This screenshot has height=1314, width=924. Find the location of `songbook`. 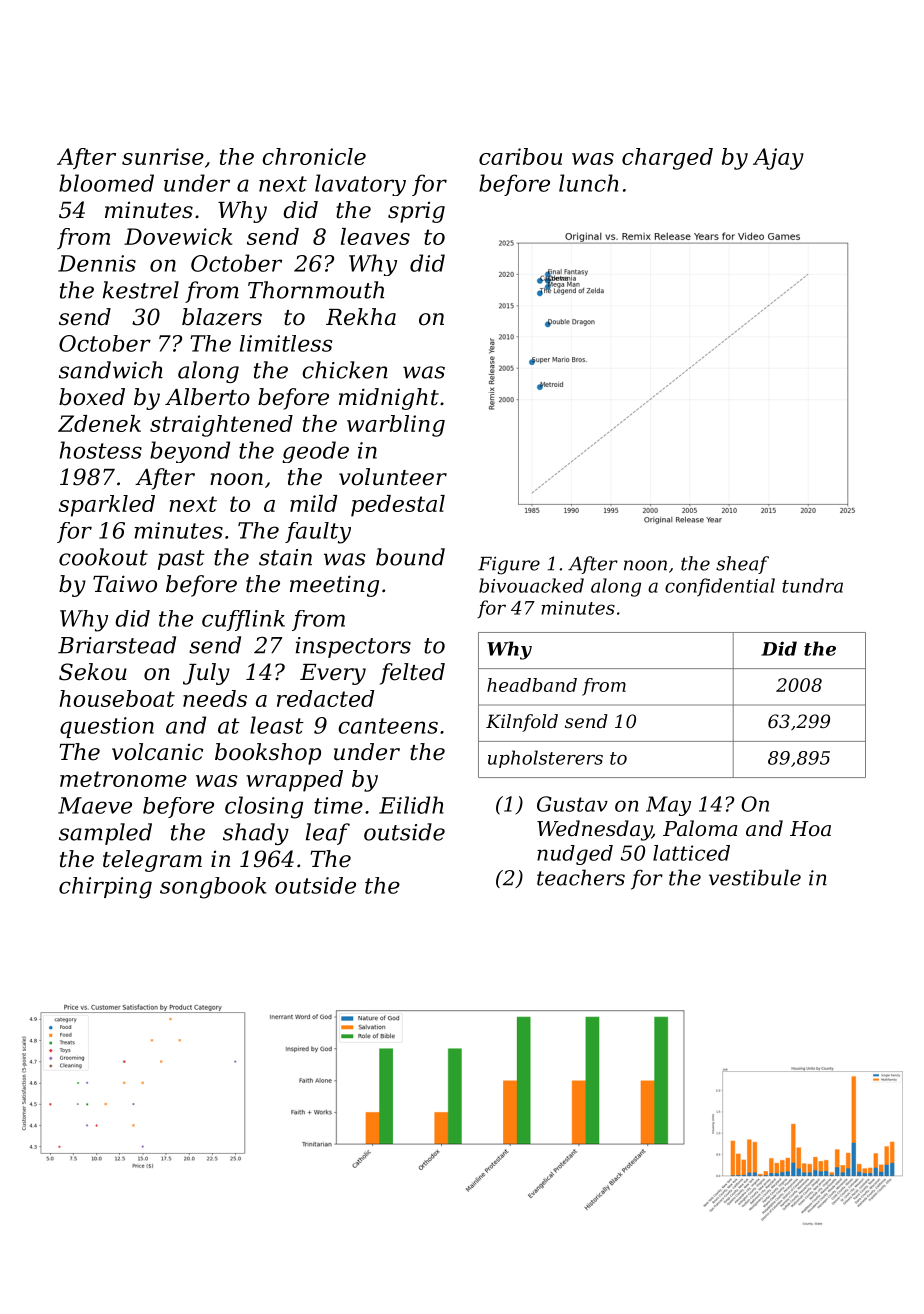

songbook is located at coordinates (213, 888).
